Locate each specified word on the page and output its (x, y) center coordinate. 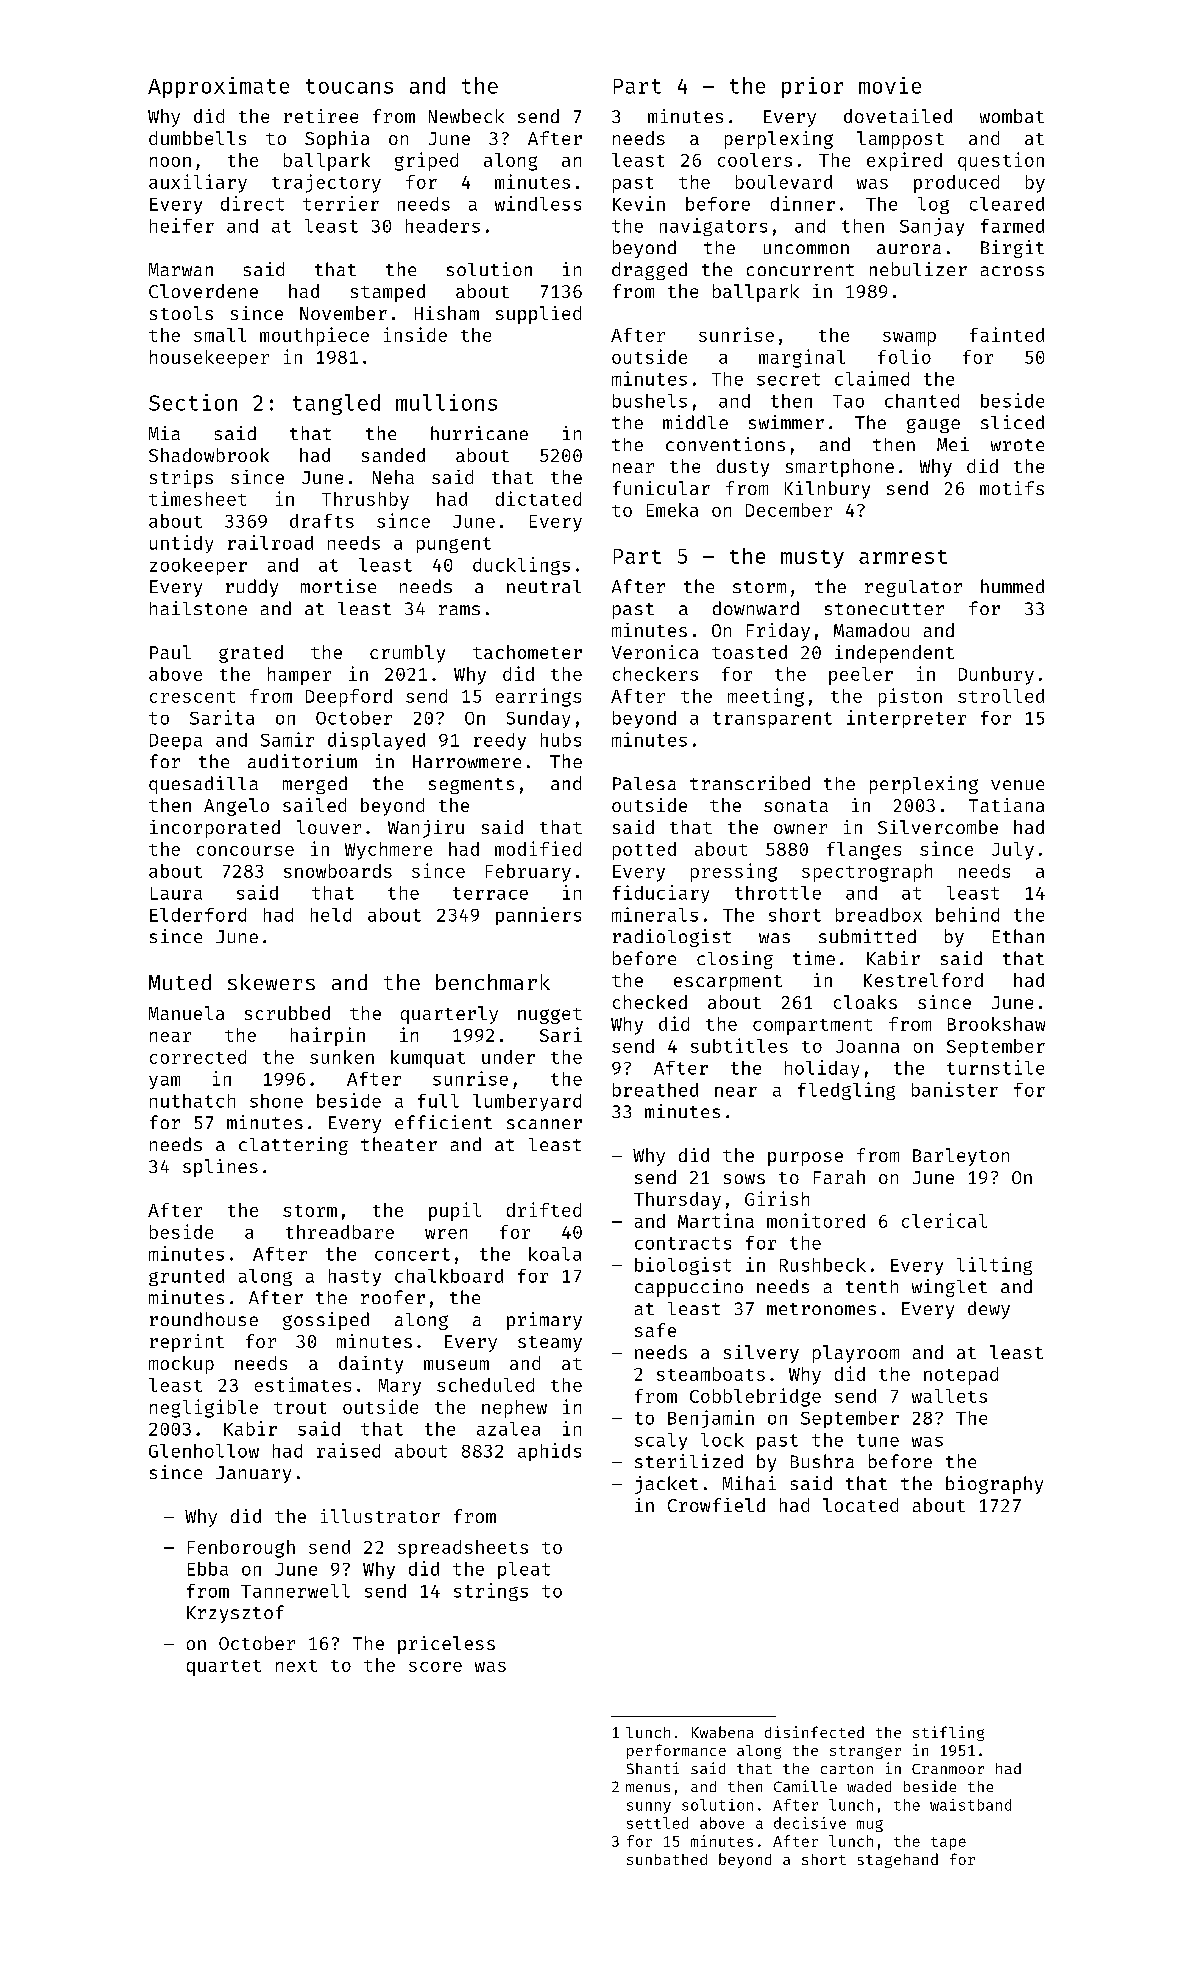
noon (170, 162)
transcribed (750, 783)
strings (491, 1592)
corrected (198, 1057)
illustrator (380, 1516)
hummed (1012, 586)
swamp (909, 339)
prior (812, 87)
